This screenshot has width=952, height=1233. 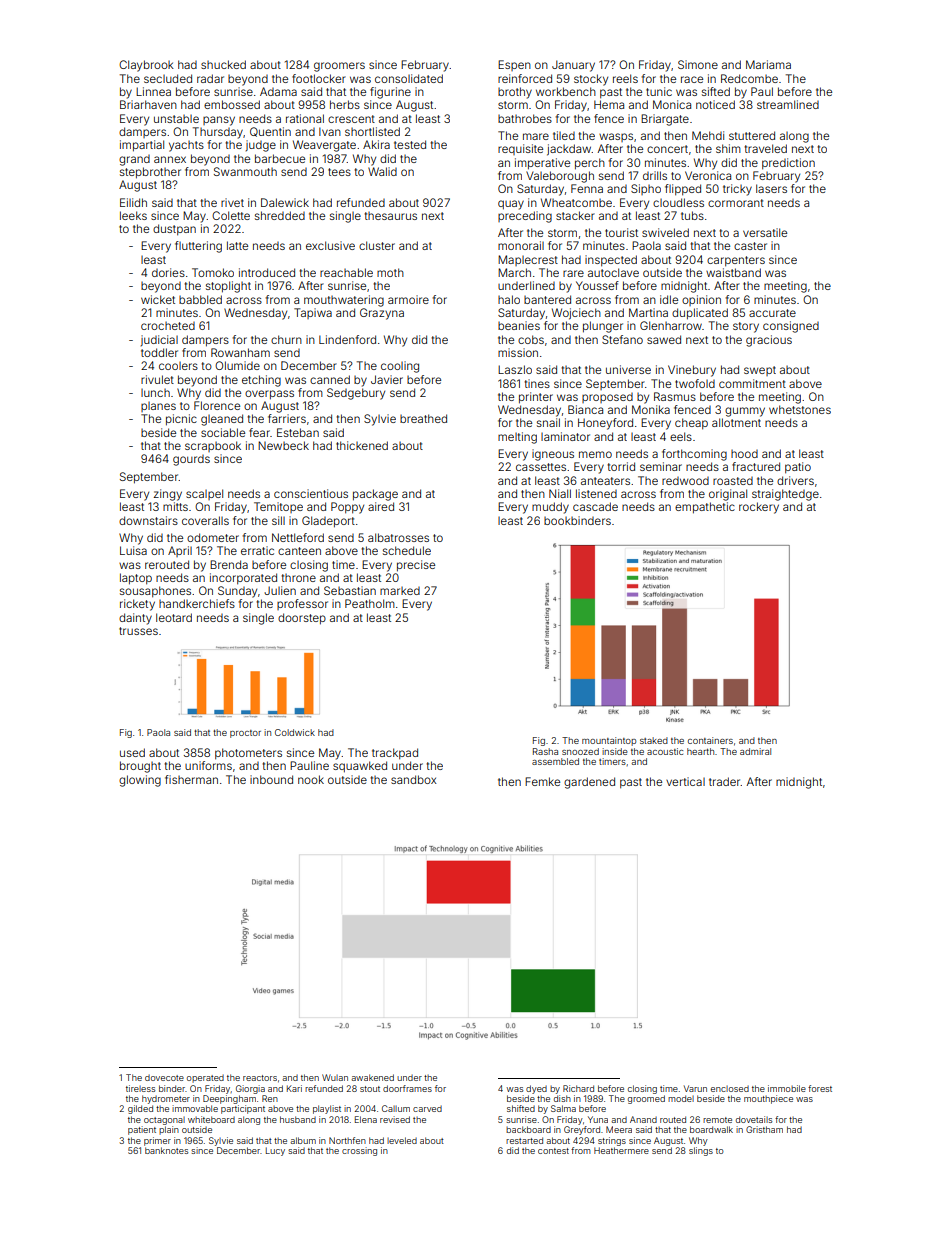 I want to click on empathetic, so click(x=705, y=508).
